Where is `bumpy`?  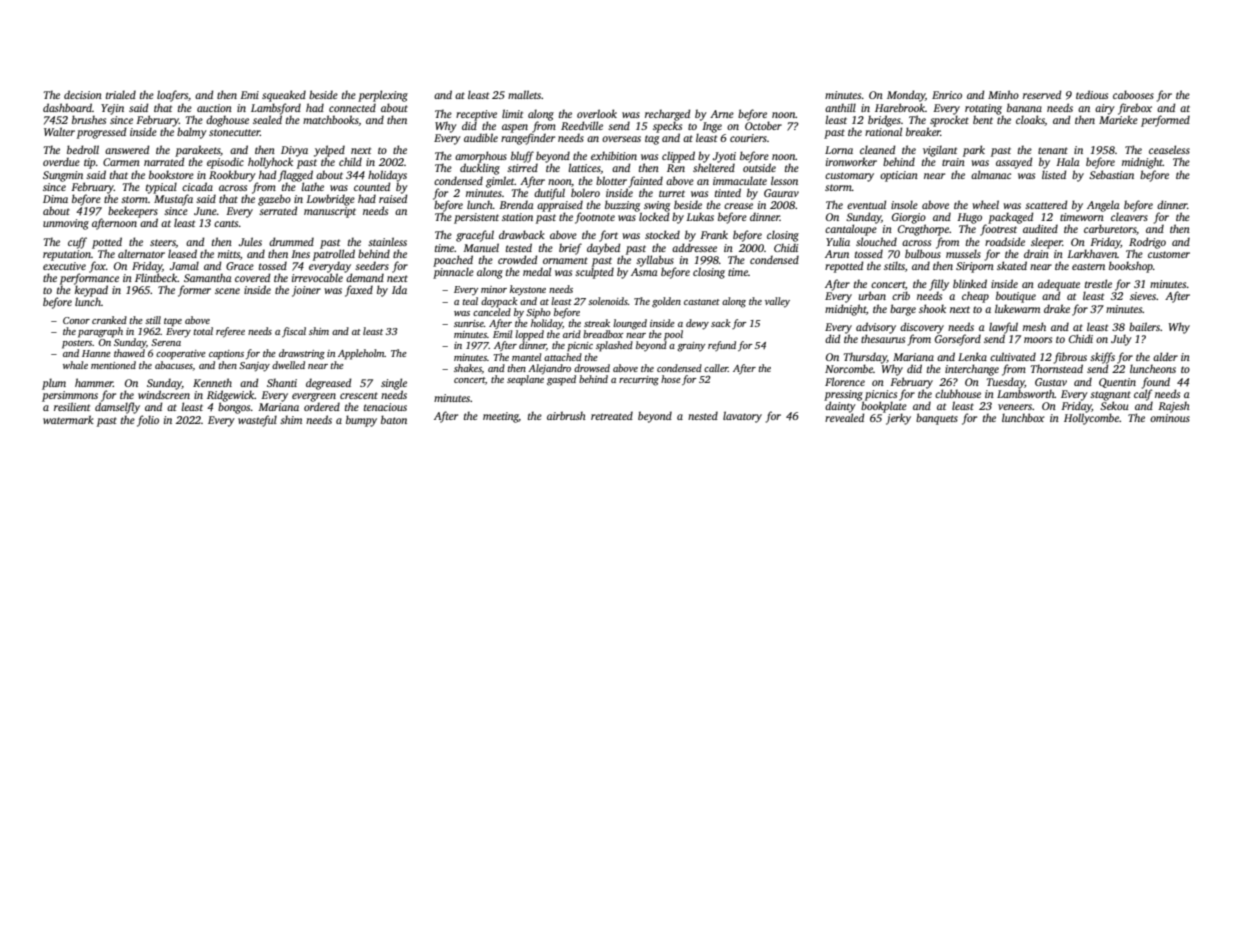
bumpy is located at coordinates (361, 421).
